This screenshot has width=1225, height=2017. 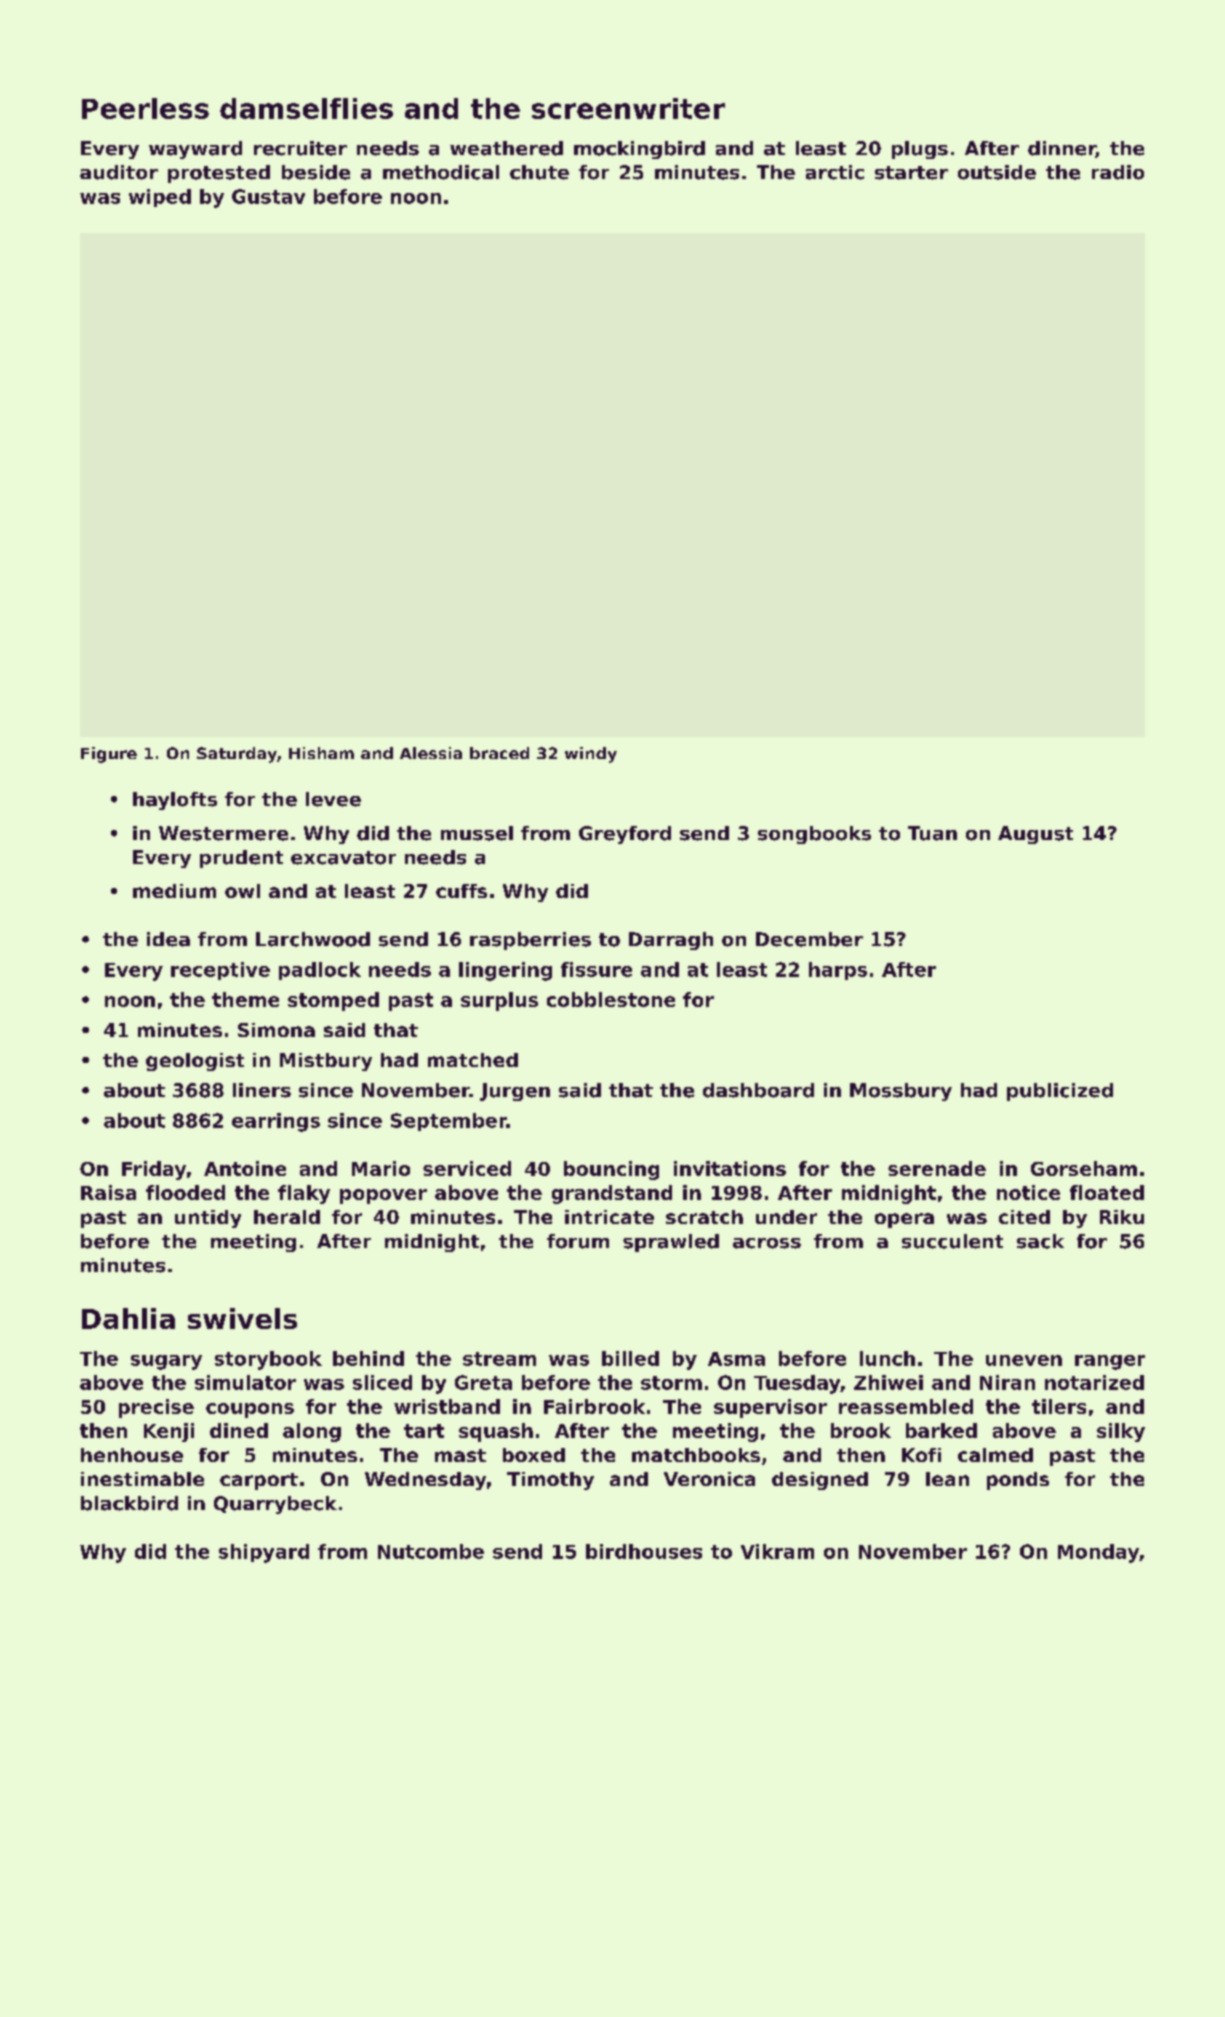 What do you see at coordinates (1084, 1168) in the screenshot?
I see `Gorseham` at bounding box center [1084, 1168].
